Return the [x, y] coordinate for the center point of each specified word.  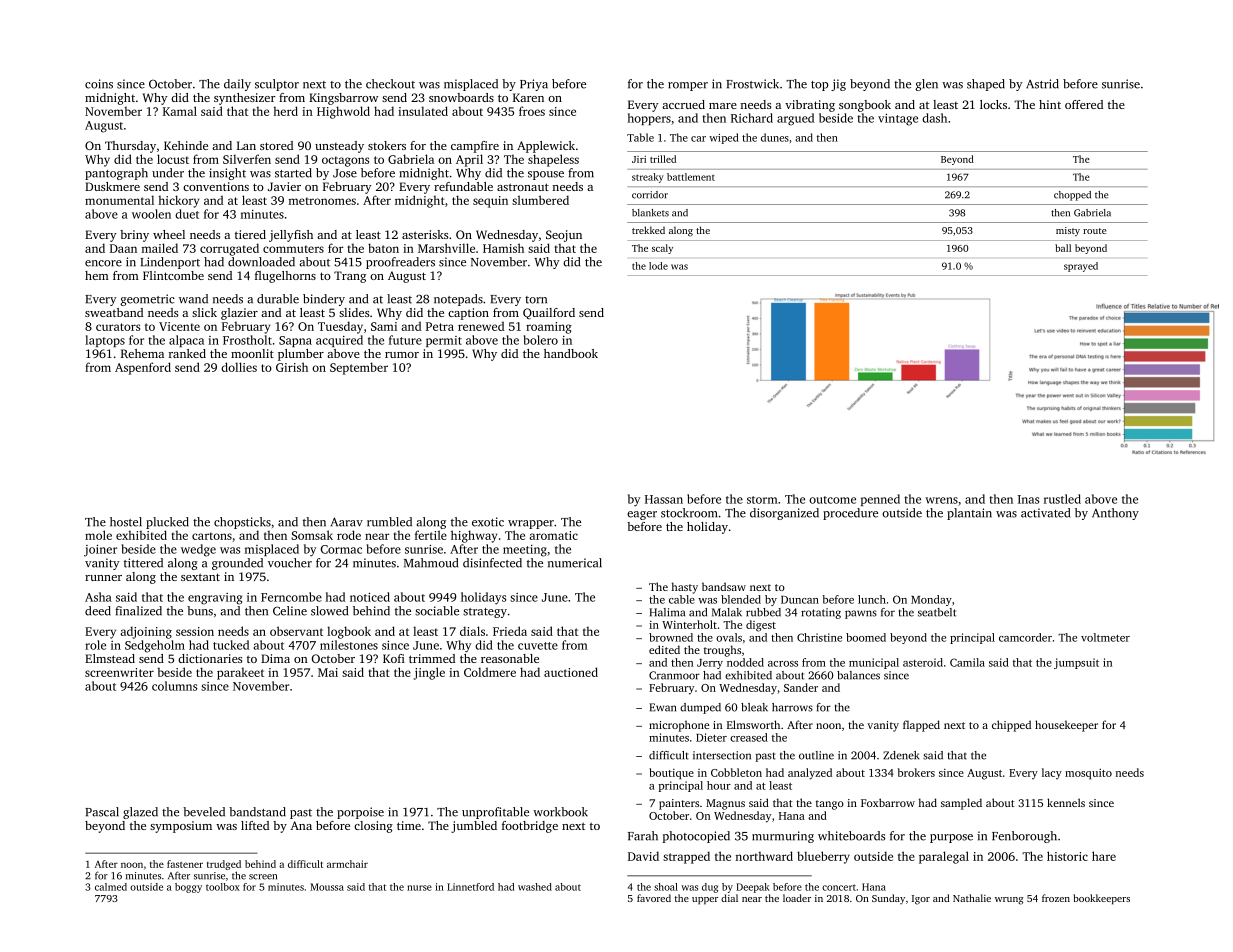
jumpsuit [1076, 663]
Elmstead [110, 658]
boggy [188, 888]
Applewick [546, 147]
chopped [1072, 196]
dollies [239, 367]
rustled [1062, 499]
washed [535, 887]
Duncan [800, 600]
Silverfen [247, 159]
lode [658, 266]
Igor [921, 900]
